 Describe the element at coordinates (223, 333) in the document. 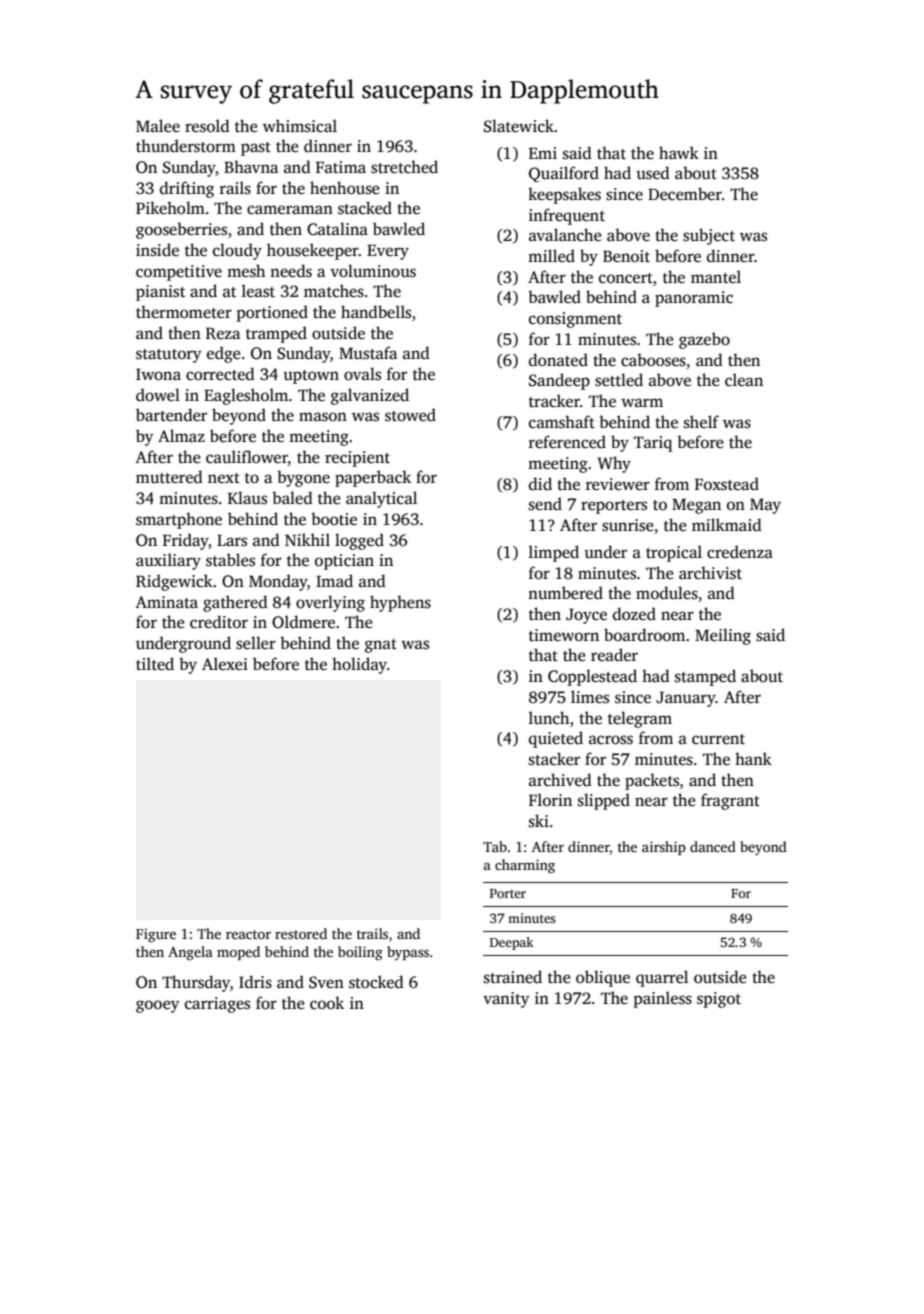

I see `Reza` at that location.
